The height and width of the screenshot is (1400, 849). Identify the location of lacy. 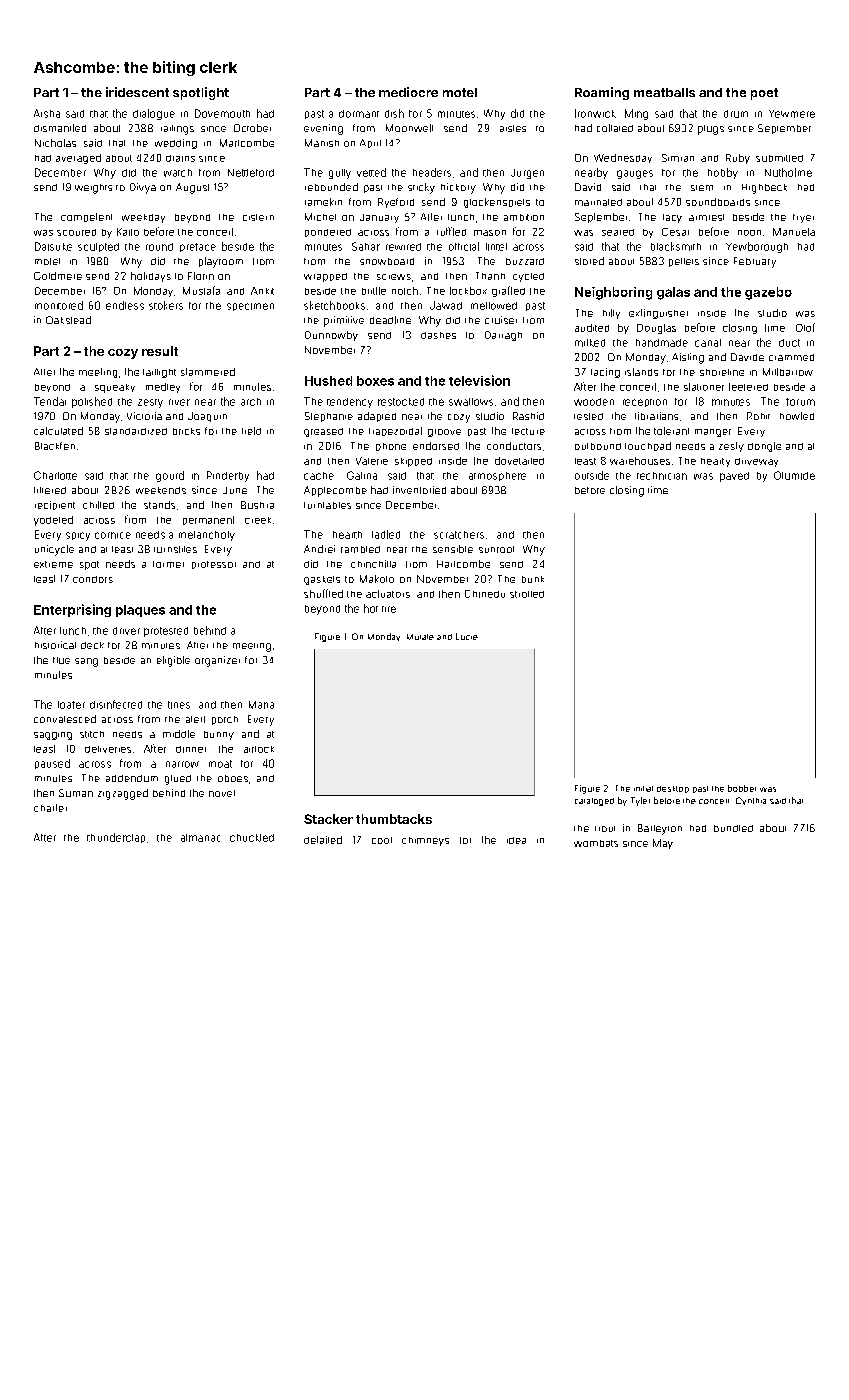
(672, 218).
